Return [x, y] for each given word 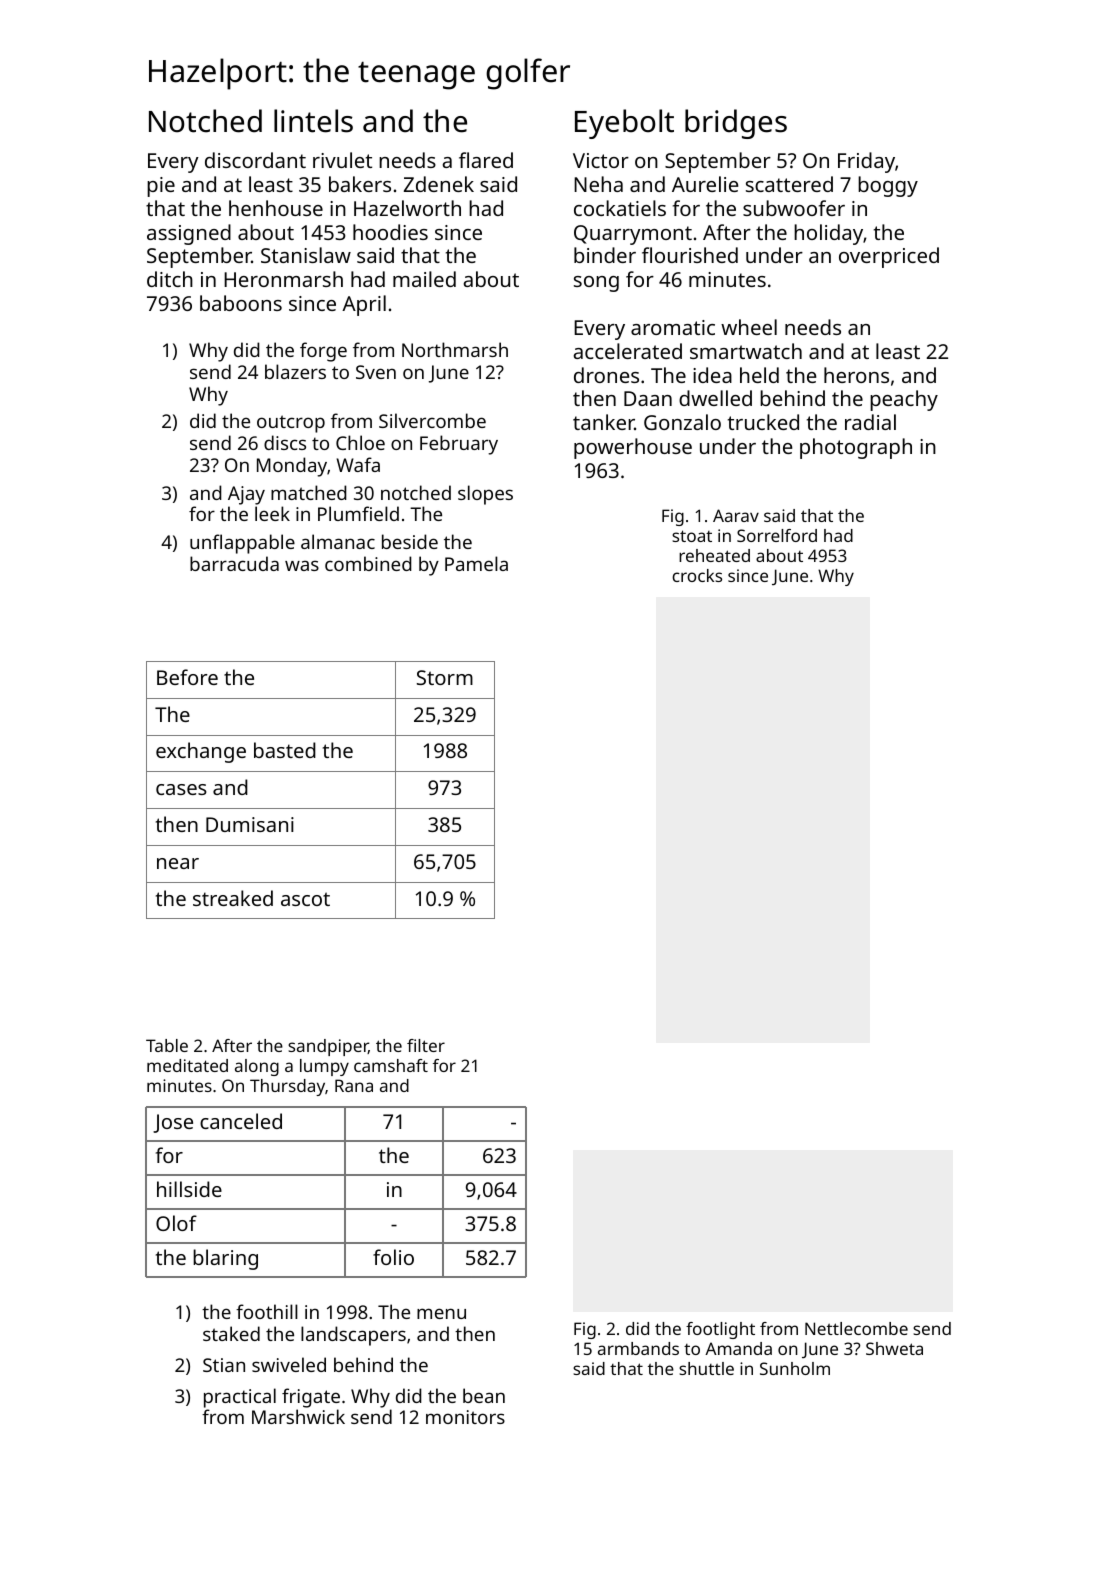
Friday [866, 162]
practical [240, 1398]
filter [426, 1045]
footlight [720, 1330]
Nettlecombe [856, 1328]
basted [285, 750]
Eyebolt [624, 124]
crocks [697, 575]
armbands [638, 1348]
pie [161, 187]
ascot [305, 899]
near [178, 863]
